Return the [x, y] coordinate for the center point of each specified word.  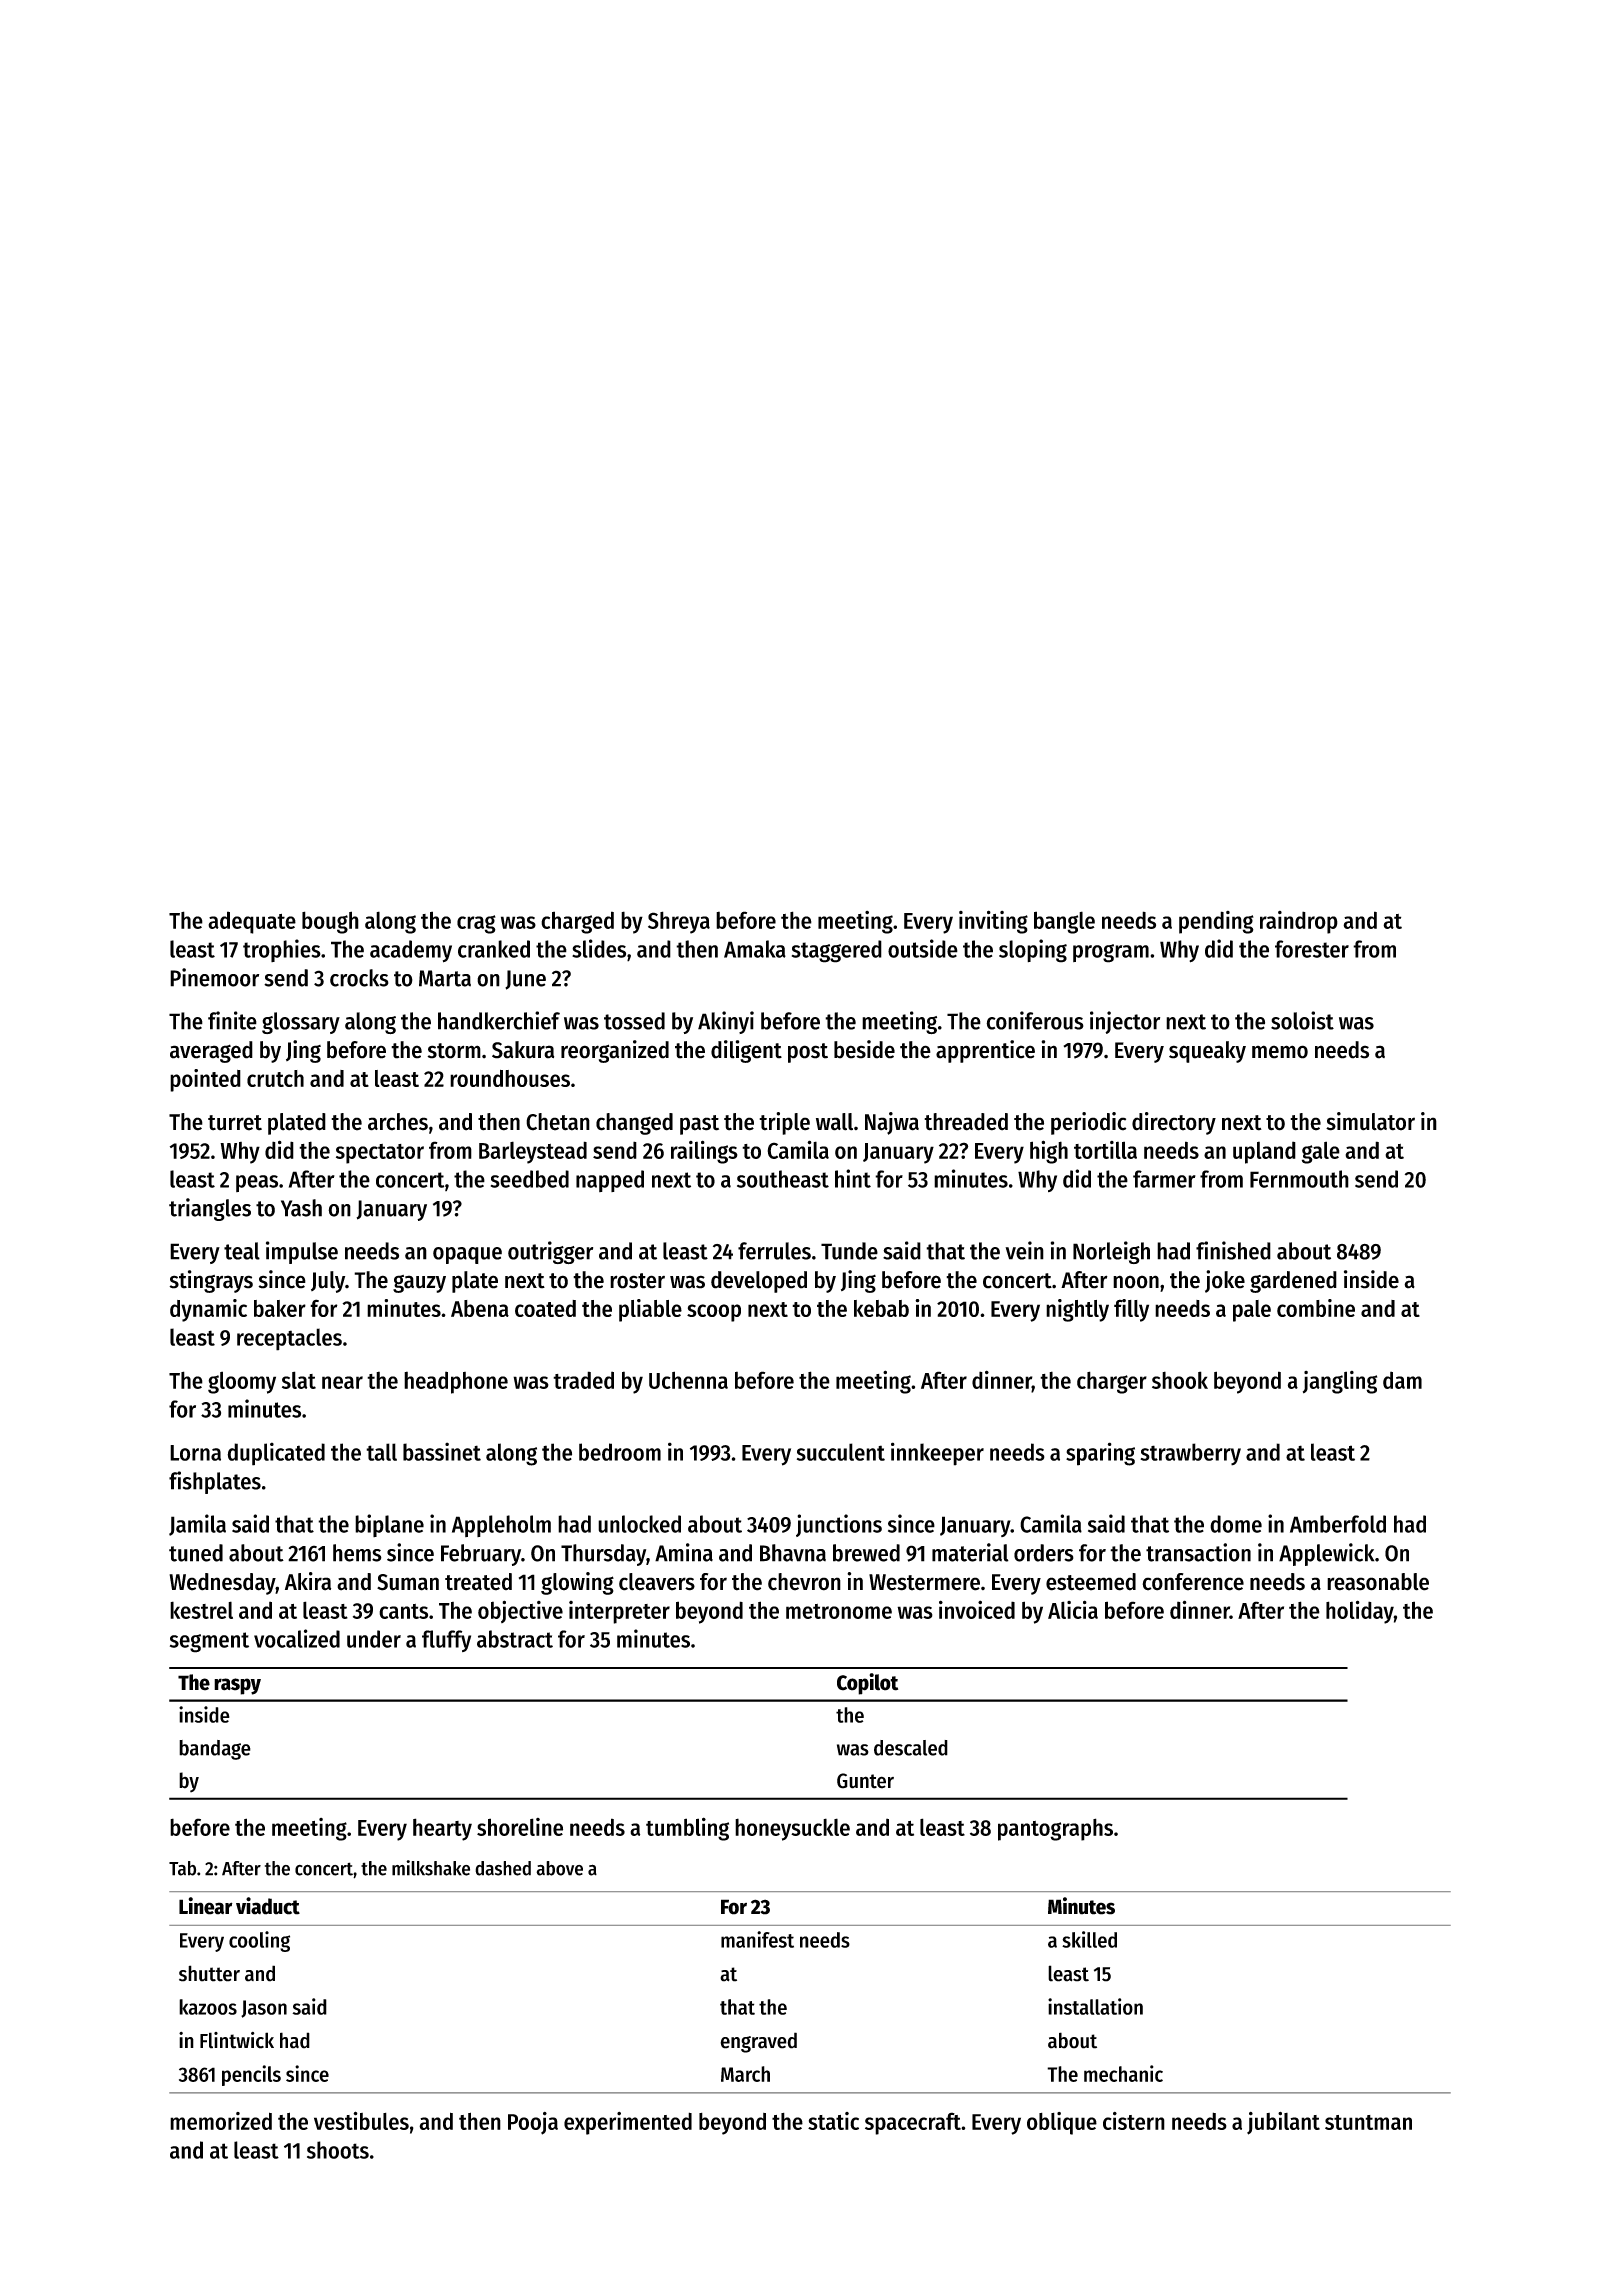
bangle [1064, 922]
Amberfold [1338, 1524]
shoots [338, 2150]
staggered [837, 951]
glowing [577, 1583]
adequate [252, 922]
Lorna [195, 1453]
